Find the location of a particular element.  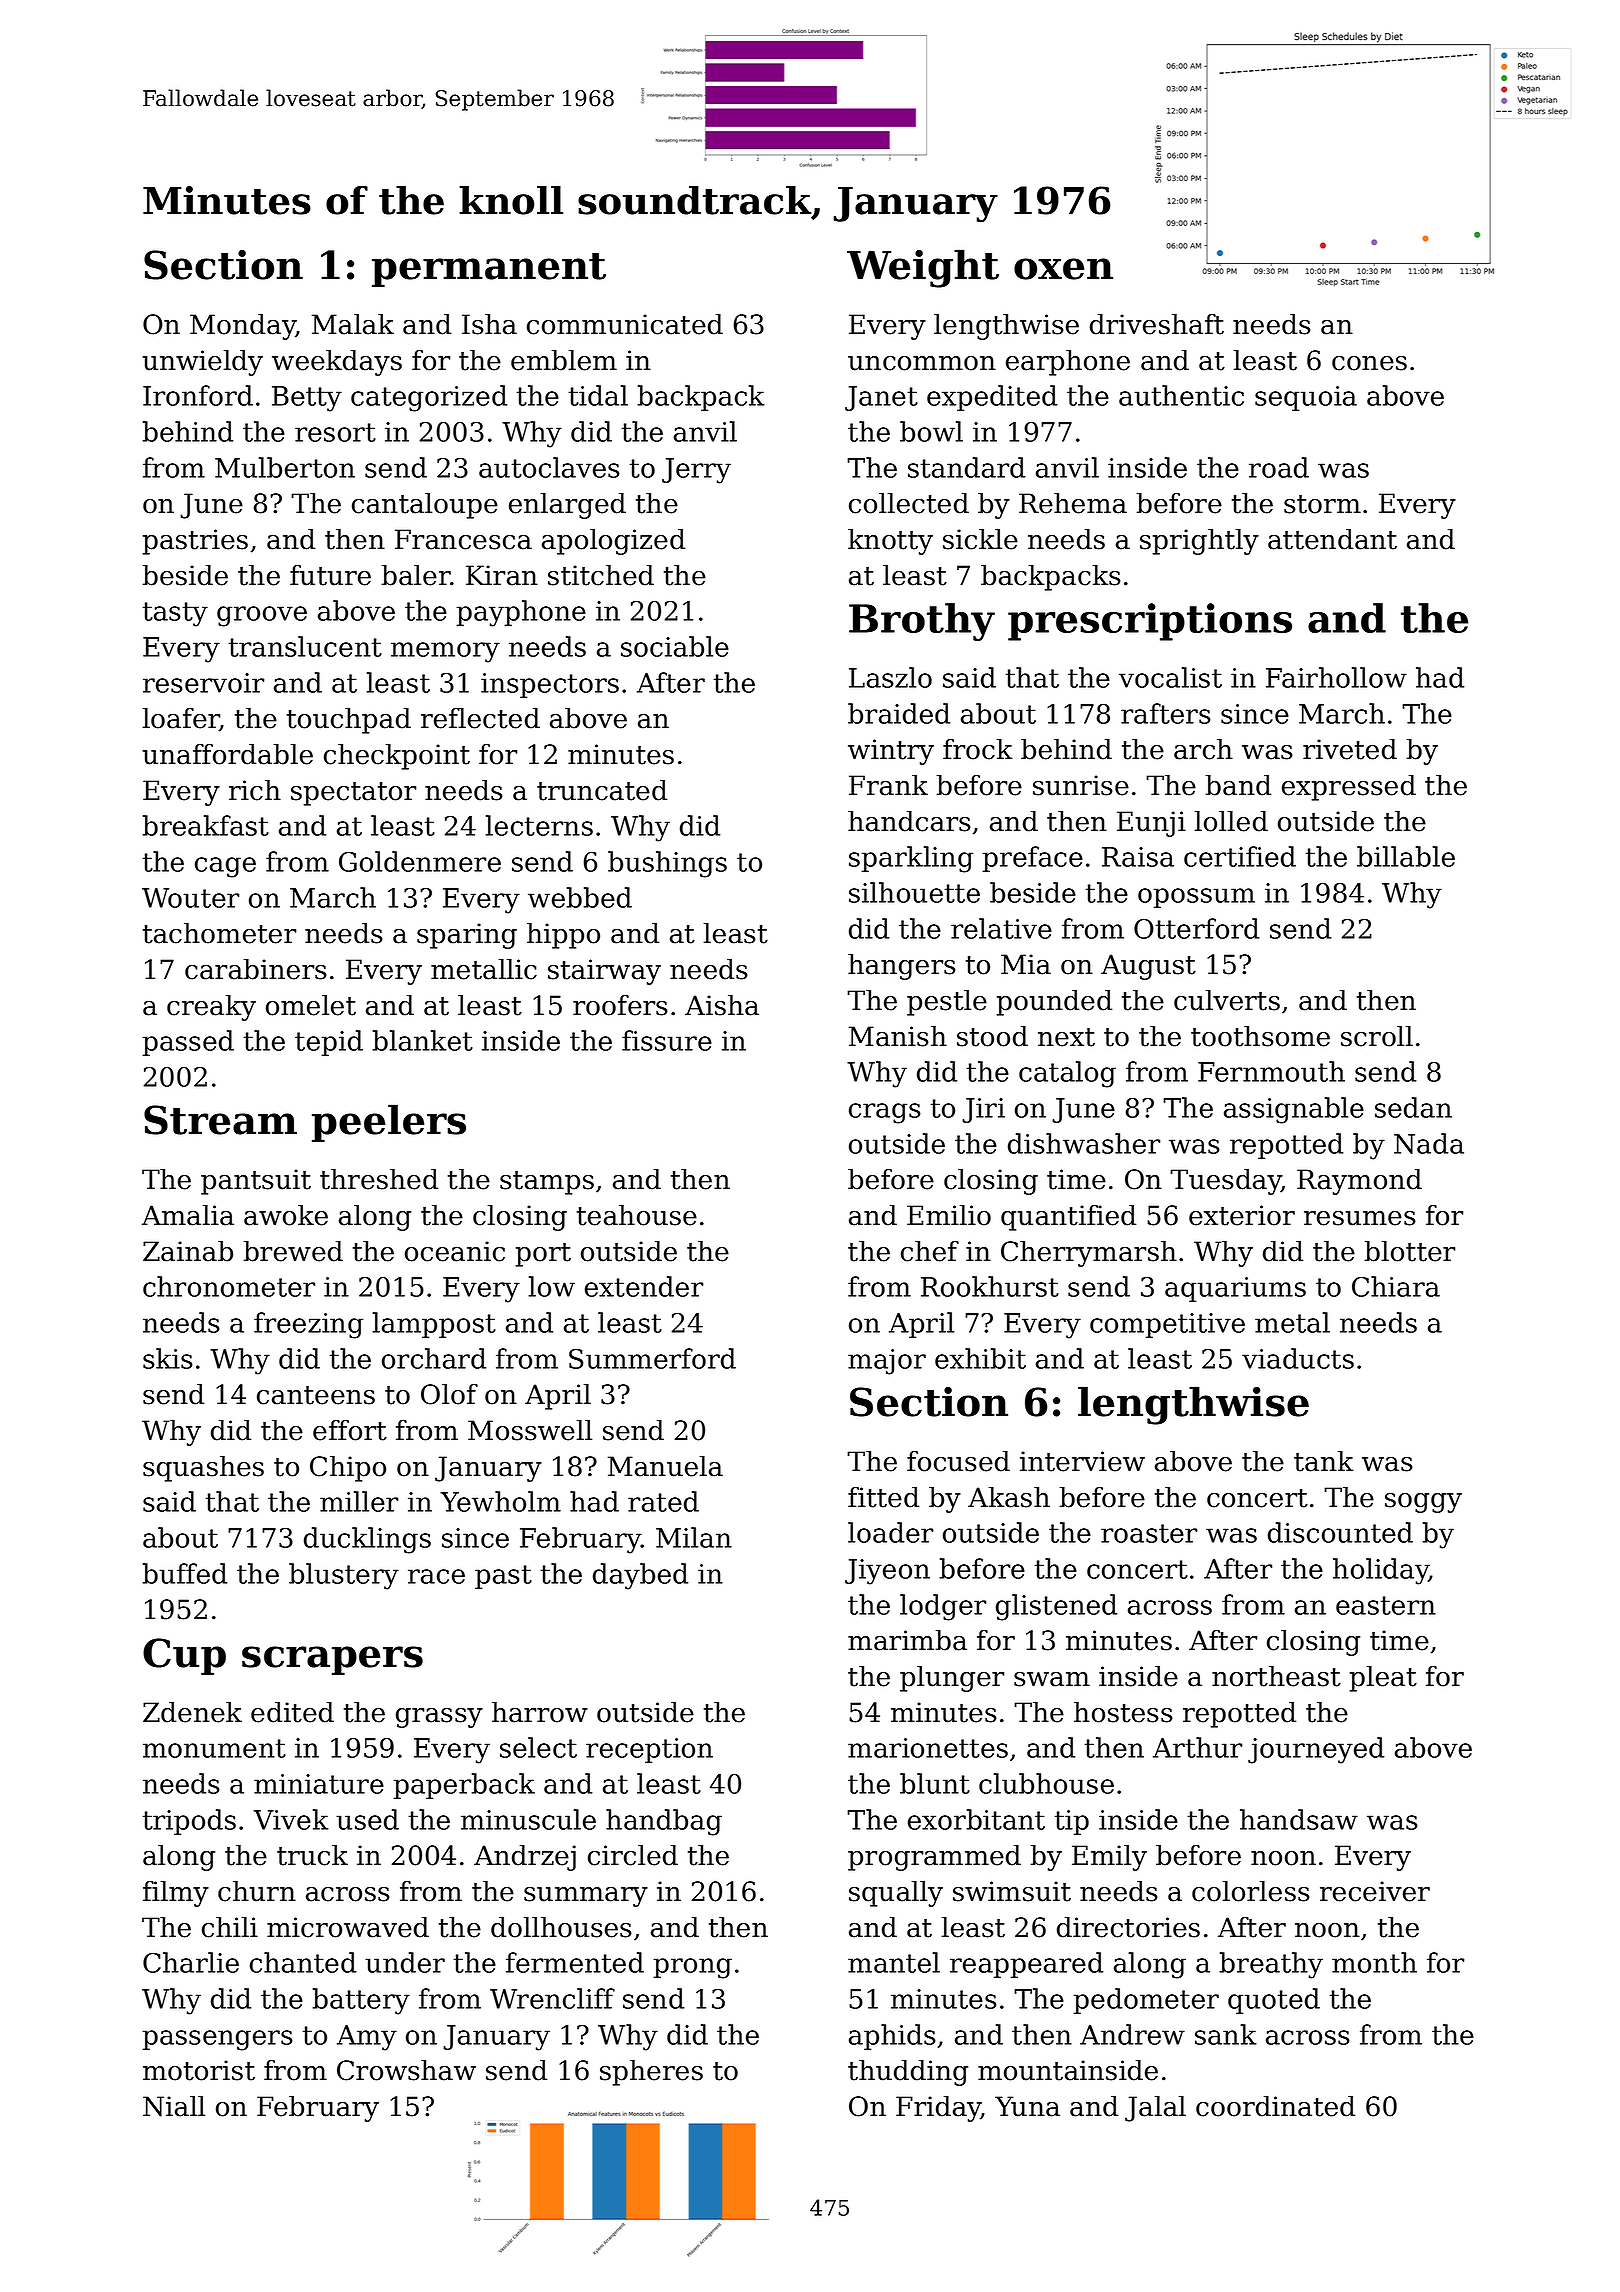

loader is located at coordinates (890, 1532).
